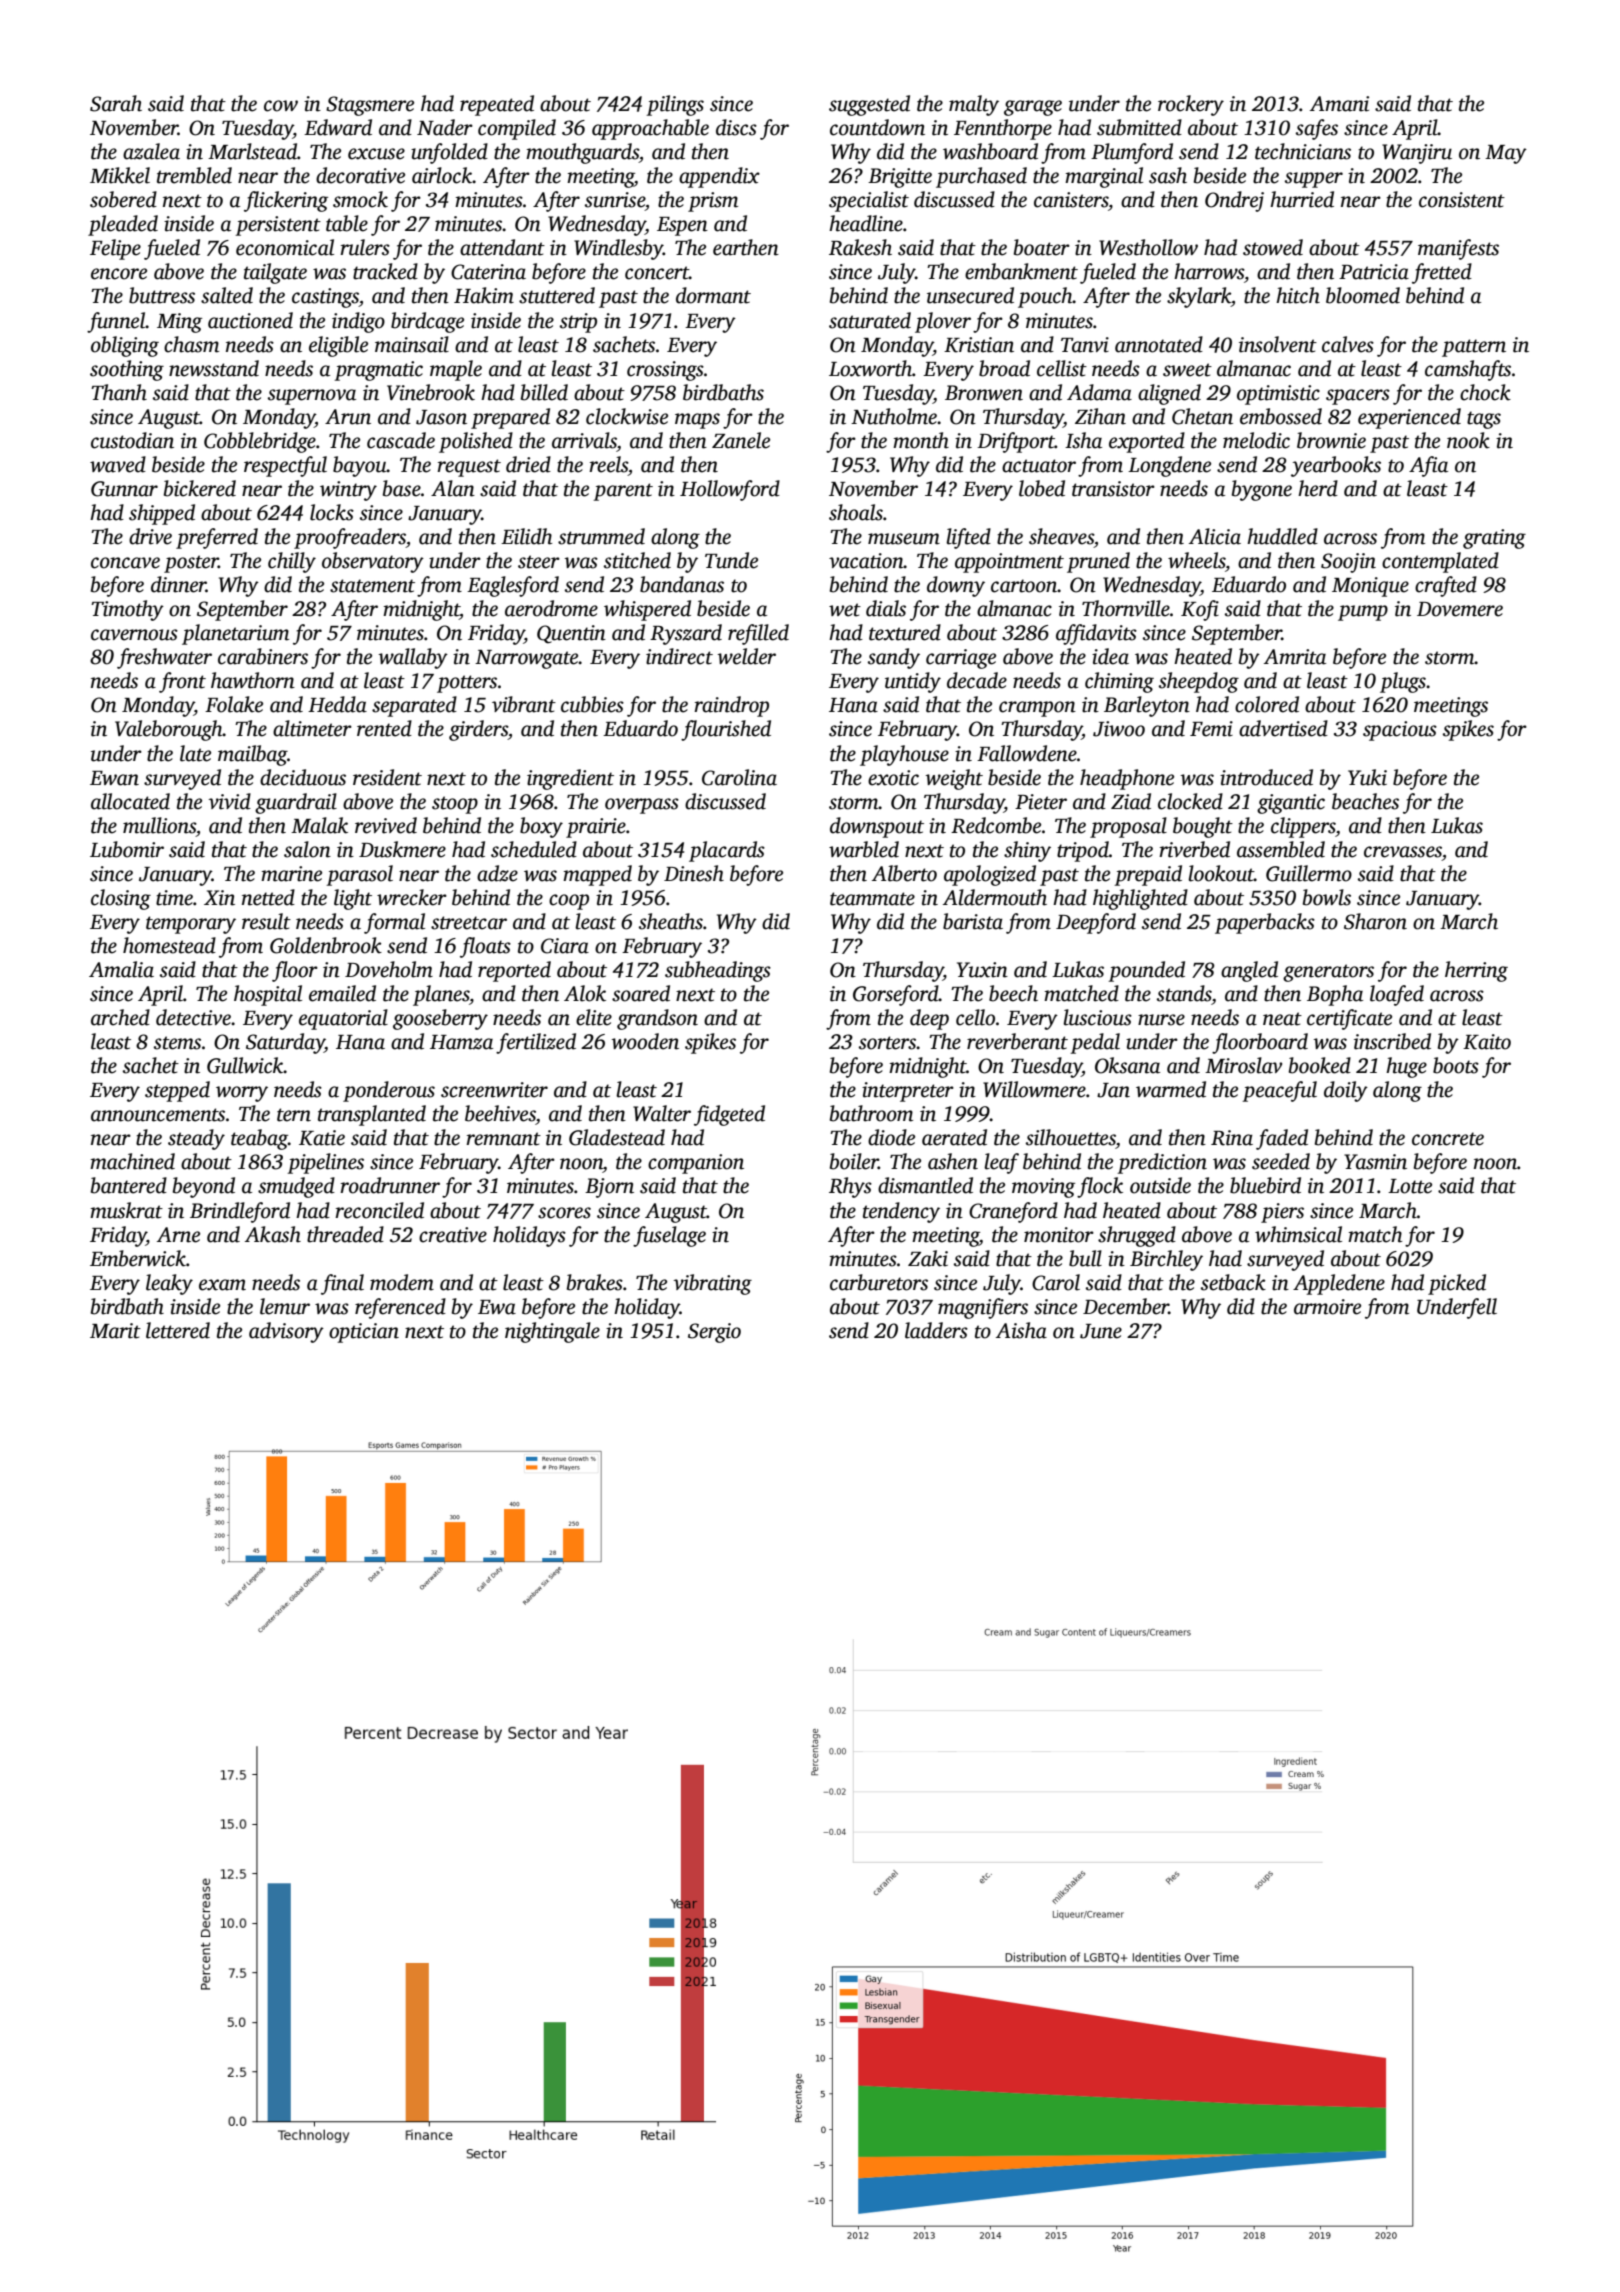 This screenshot has height=2292, width=1620. Describe the element at coordinates (904, 873) in the screenshot. I see `Alberto` at that location.
